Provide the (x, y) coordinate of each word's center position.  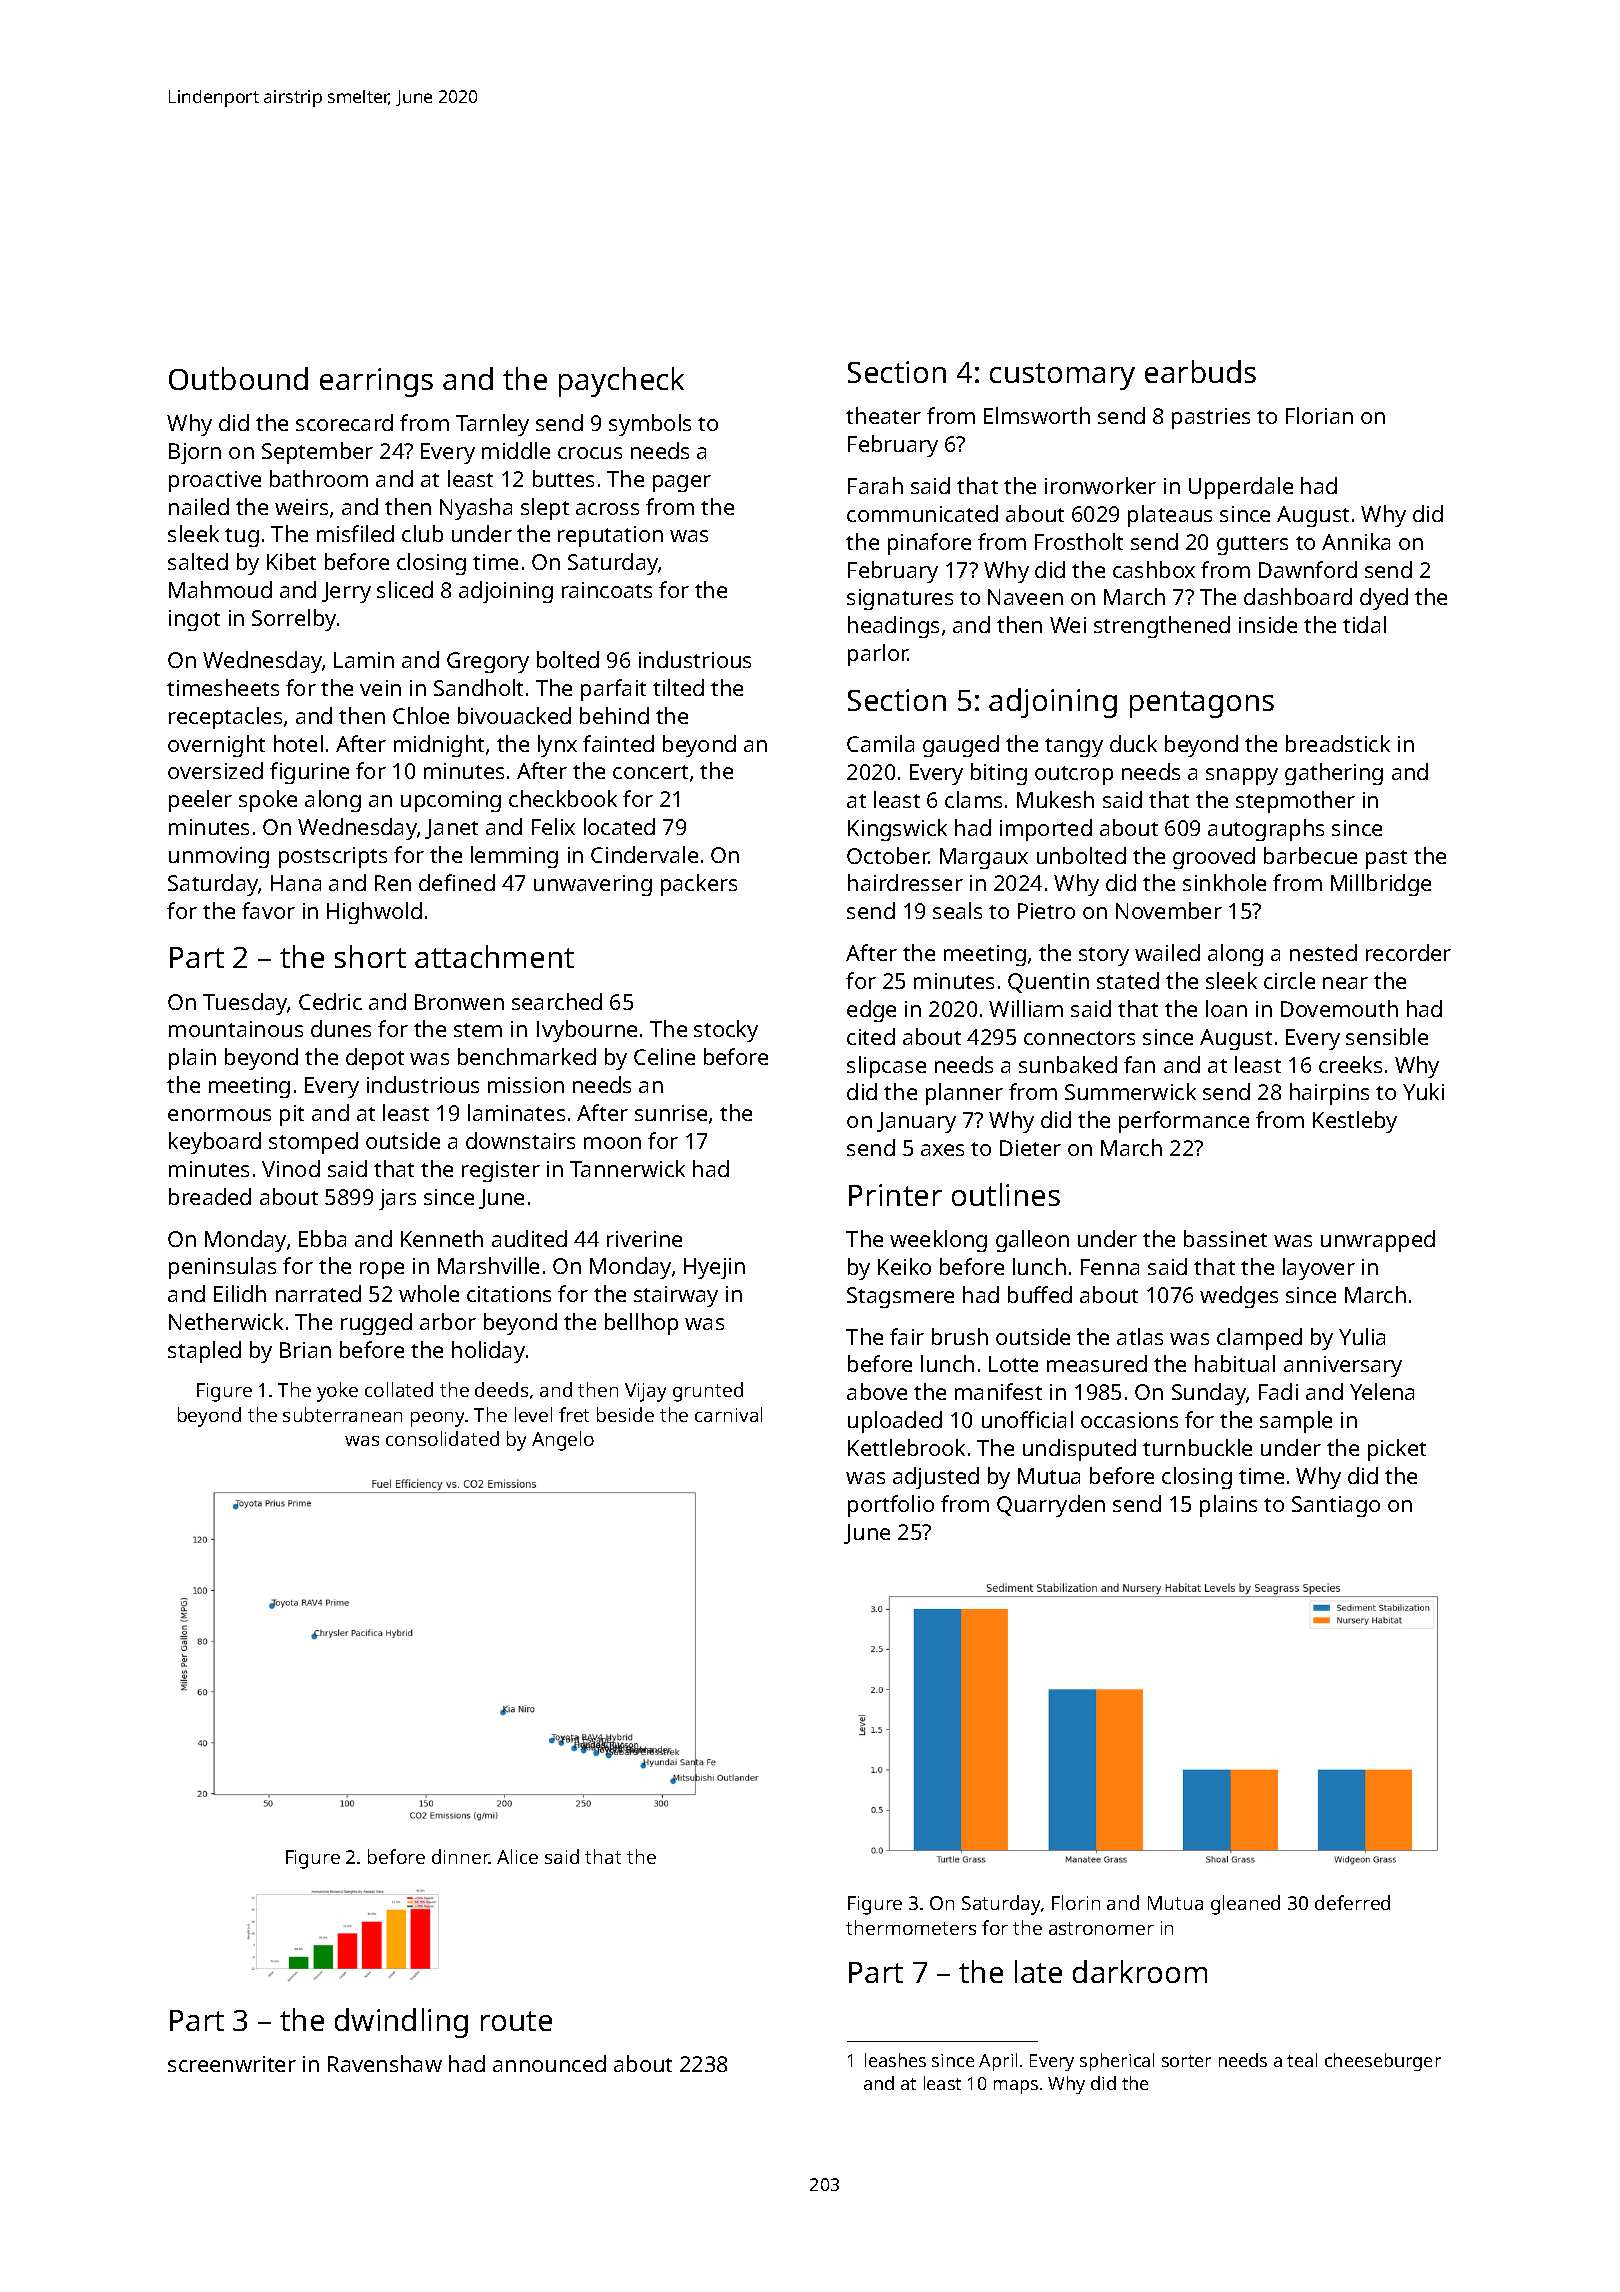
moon (612, 1143)
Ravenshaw (385, 2063)
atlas (1140, 1336)
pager (682, 483)
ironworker (1100, 485)
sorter (1186, 2061)
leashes (895, 2060)
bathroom (319, 478)
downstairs (520, 1140)
